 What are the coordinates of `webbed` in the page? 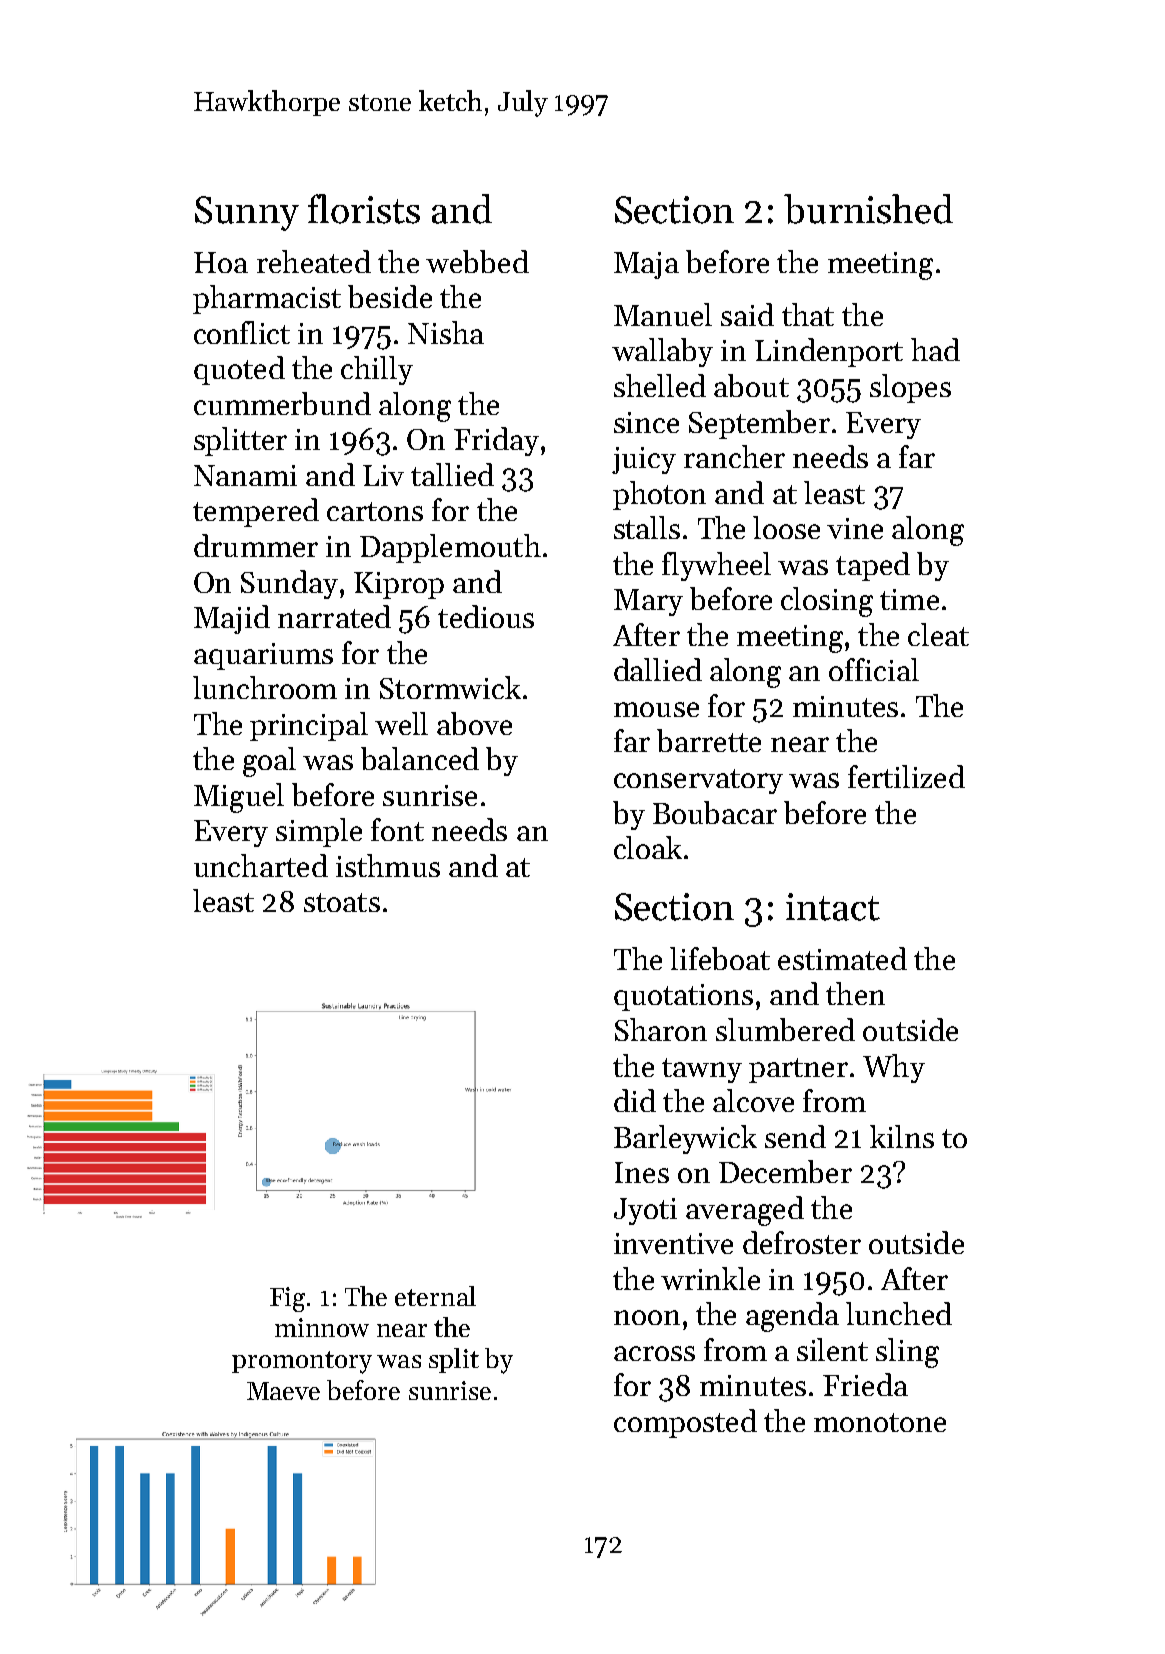 It's located at (477, 261).
